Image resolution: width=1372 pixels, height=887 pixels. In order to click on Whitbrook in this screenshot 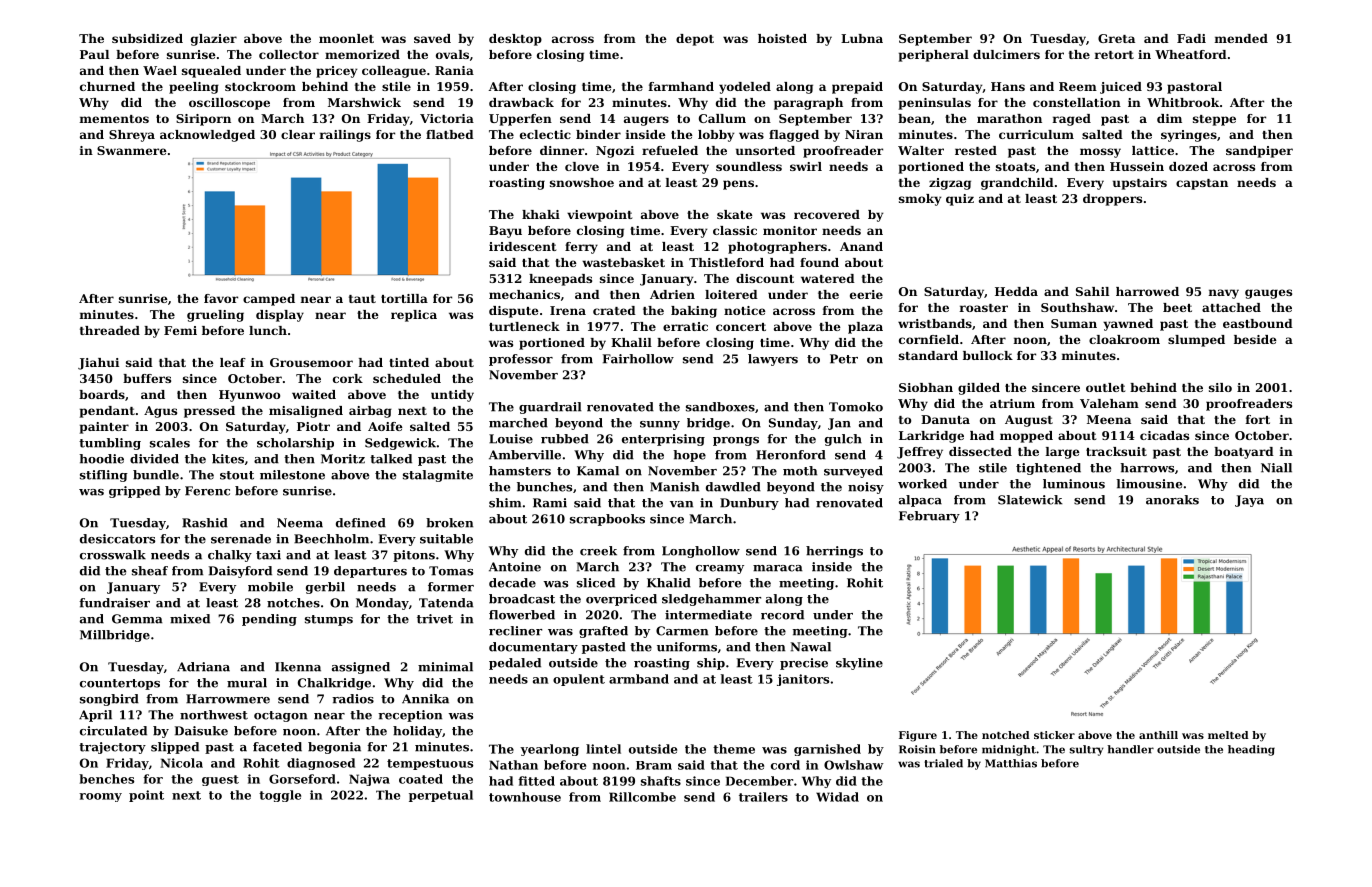, I will do `click(1183, 102)`.
